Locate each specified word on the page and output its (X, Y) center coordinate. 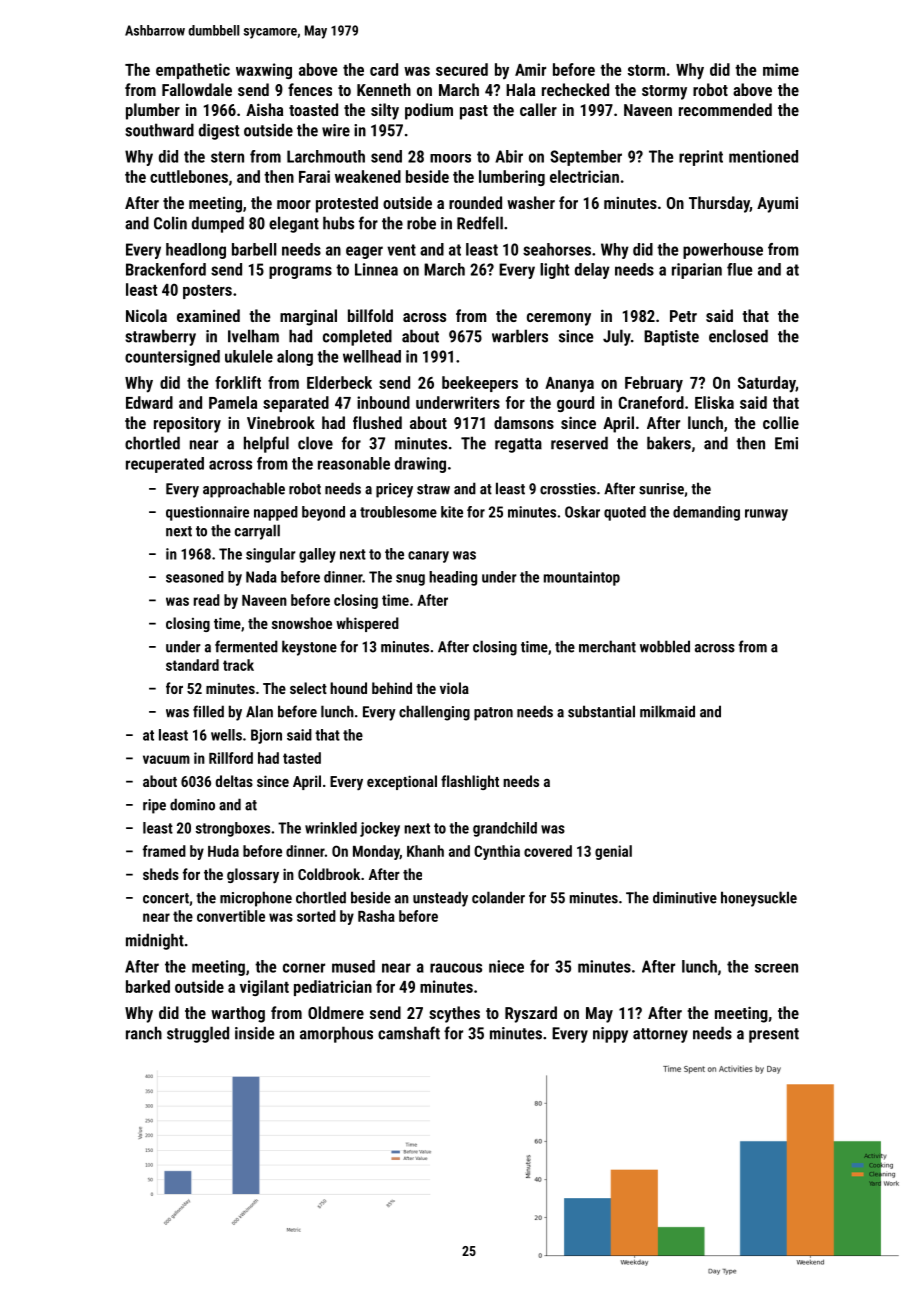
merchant (607, 646)
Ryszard (531, 1014)
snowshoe (302, 623)
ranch (144, 1033)
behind (392, 688)
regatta (518, 445)
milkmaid (667, 711)
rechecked (575, 89)
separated (296, 404)
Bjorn (266, 736)
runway (766, 515)
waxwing (264, 71)
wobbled (665, 646)
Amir (530, 69)
